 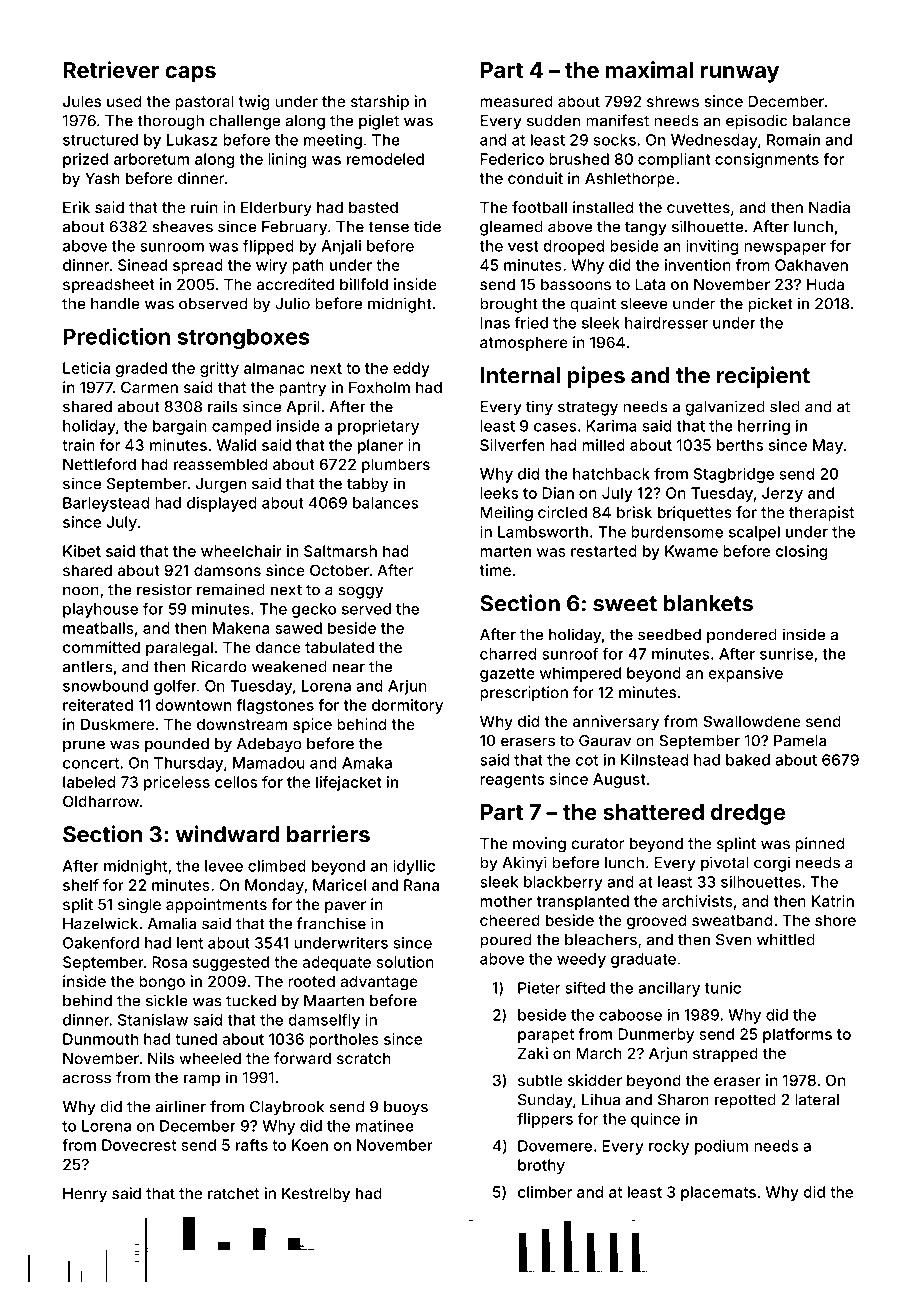 What do you see at coordinates (100, 923) in the screenshot?
I see `Hazelwick` at bounding box center [100, 923].
